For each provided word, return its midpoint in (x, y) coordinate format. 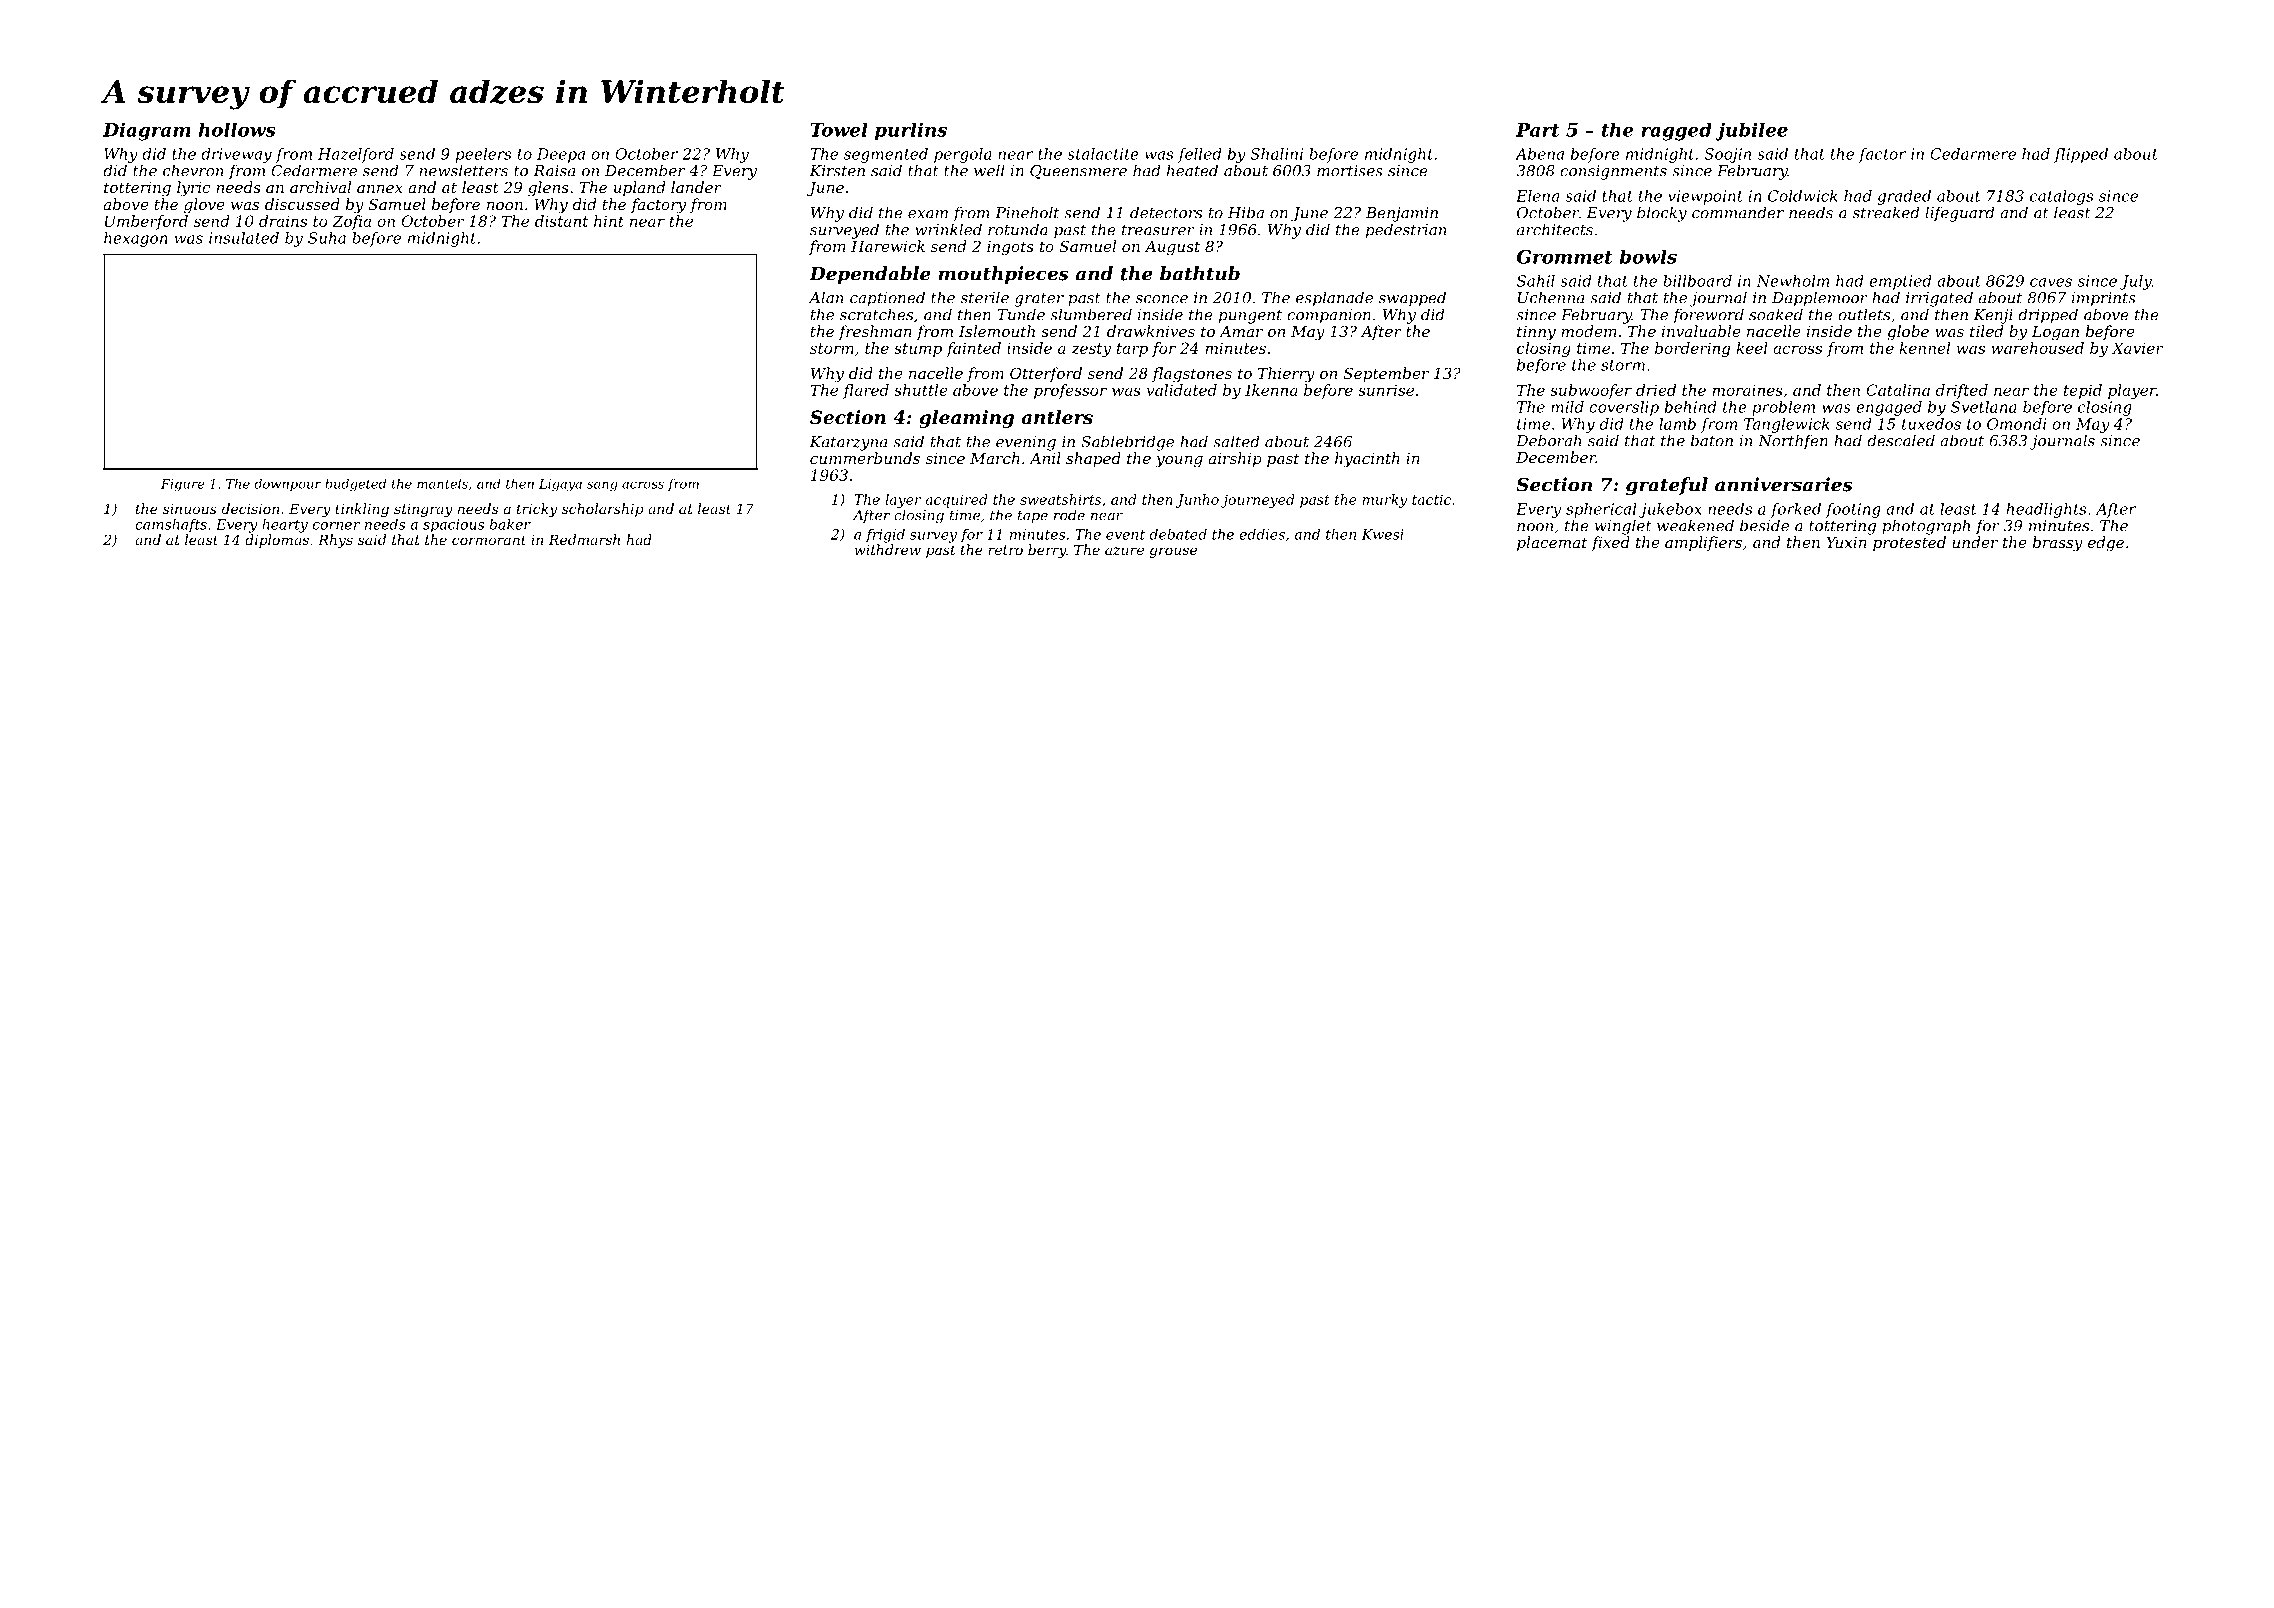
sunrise (1386, 390)
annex (380, 189)
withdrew (888, 549)
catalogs (2061, 197)
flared (866, 391)
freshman (875, 332)
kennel (1925, 348)
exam (928, 214)
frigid (885, 536)
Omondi (2016, 424)
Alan (826, 297)
